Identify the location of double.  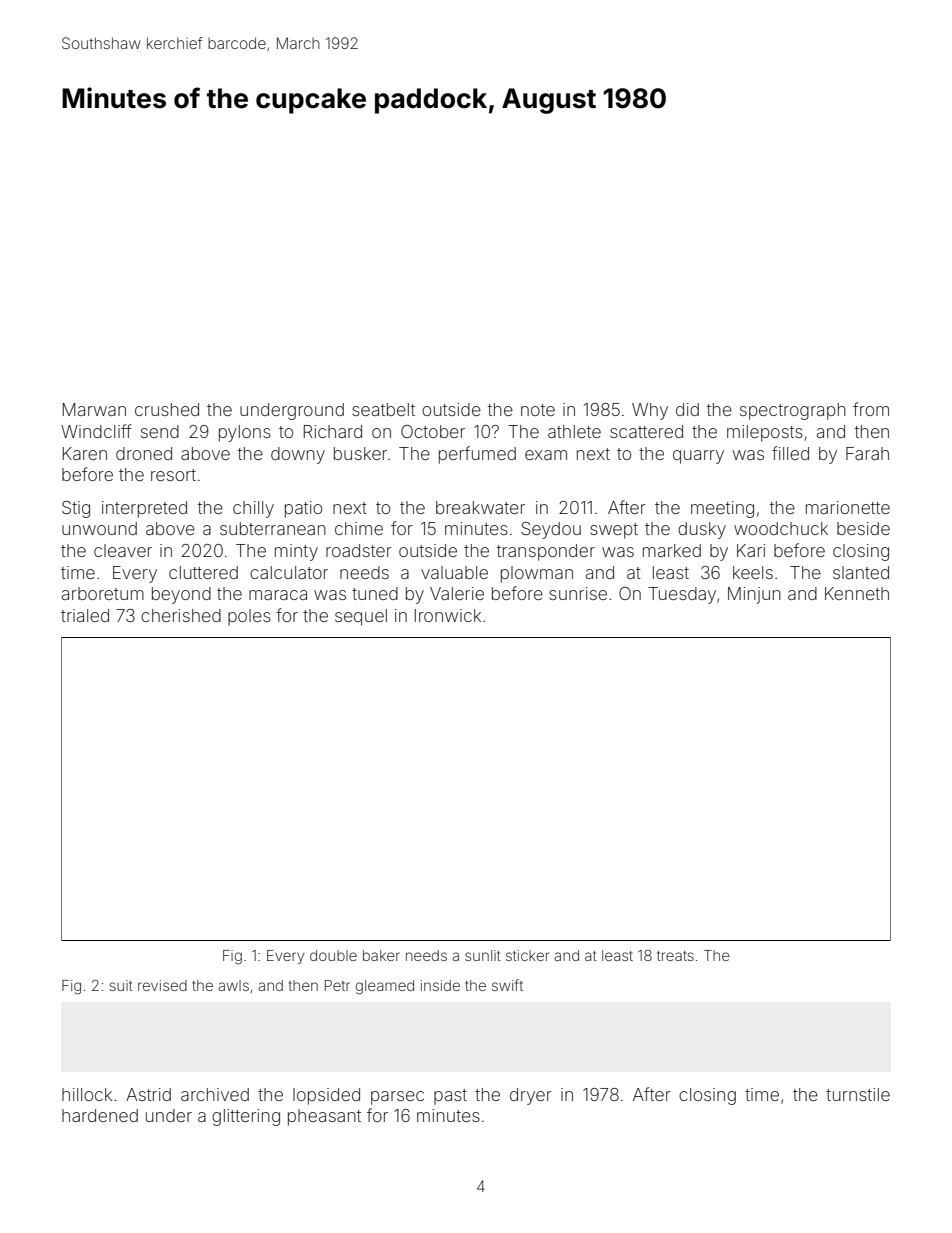
(333, 955).
